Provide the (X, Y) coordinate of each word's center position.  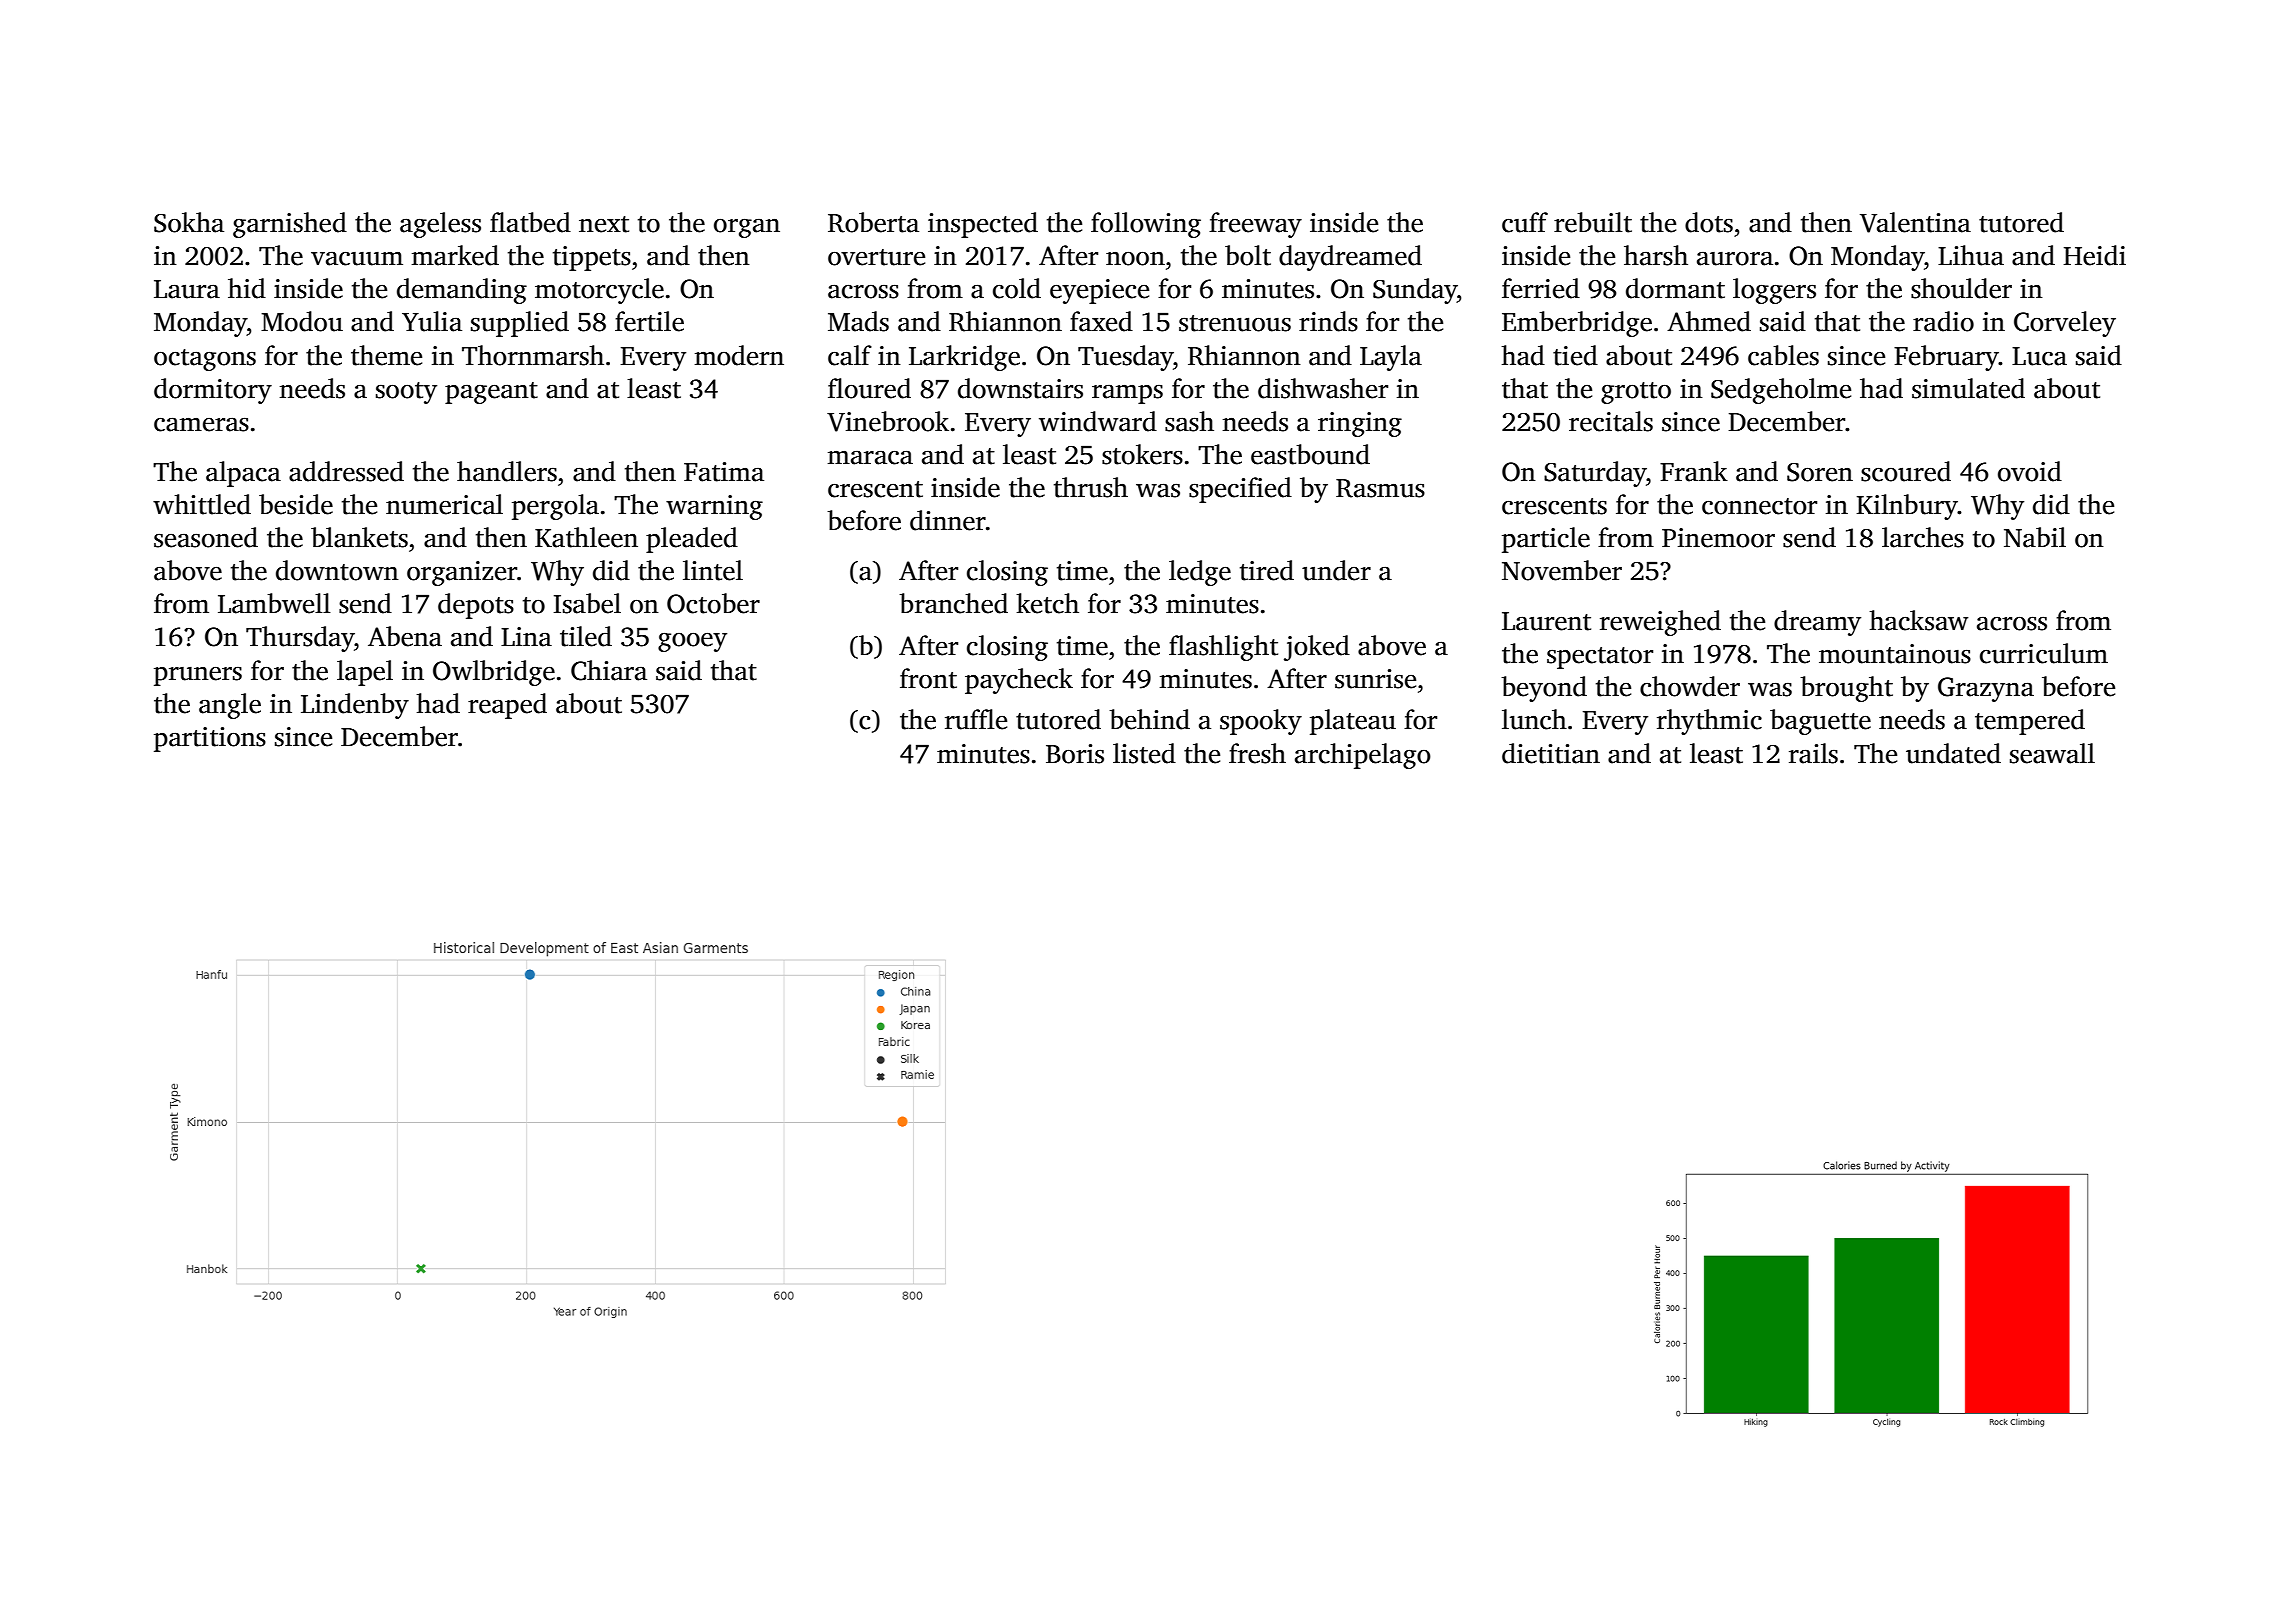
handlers (507, 471)
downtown (337, 570)
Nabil (2035, 537)
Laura (187, 289)
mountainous (1895, 654)
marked (455, 255)
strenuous (1235, 323)
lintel (713, 570)
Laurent (1546, 621)
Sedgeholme (1781, 391)
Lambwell (274, 603)
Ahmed (1709, 321)
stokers (1142, 454)
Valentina (1915, 222)
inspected (983, 225)
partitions (210, 739)
